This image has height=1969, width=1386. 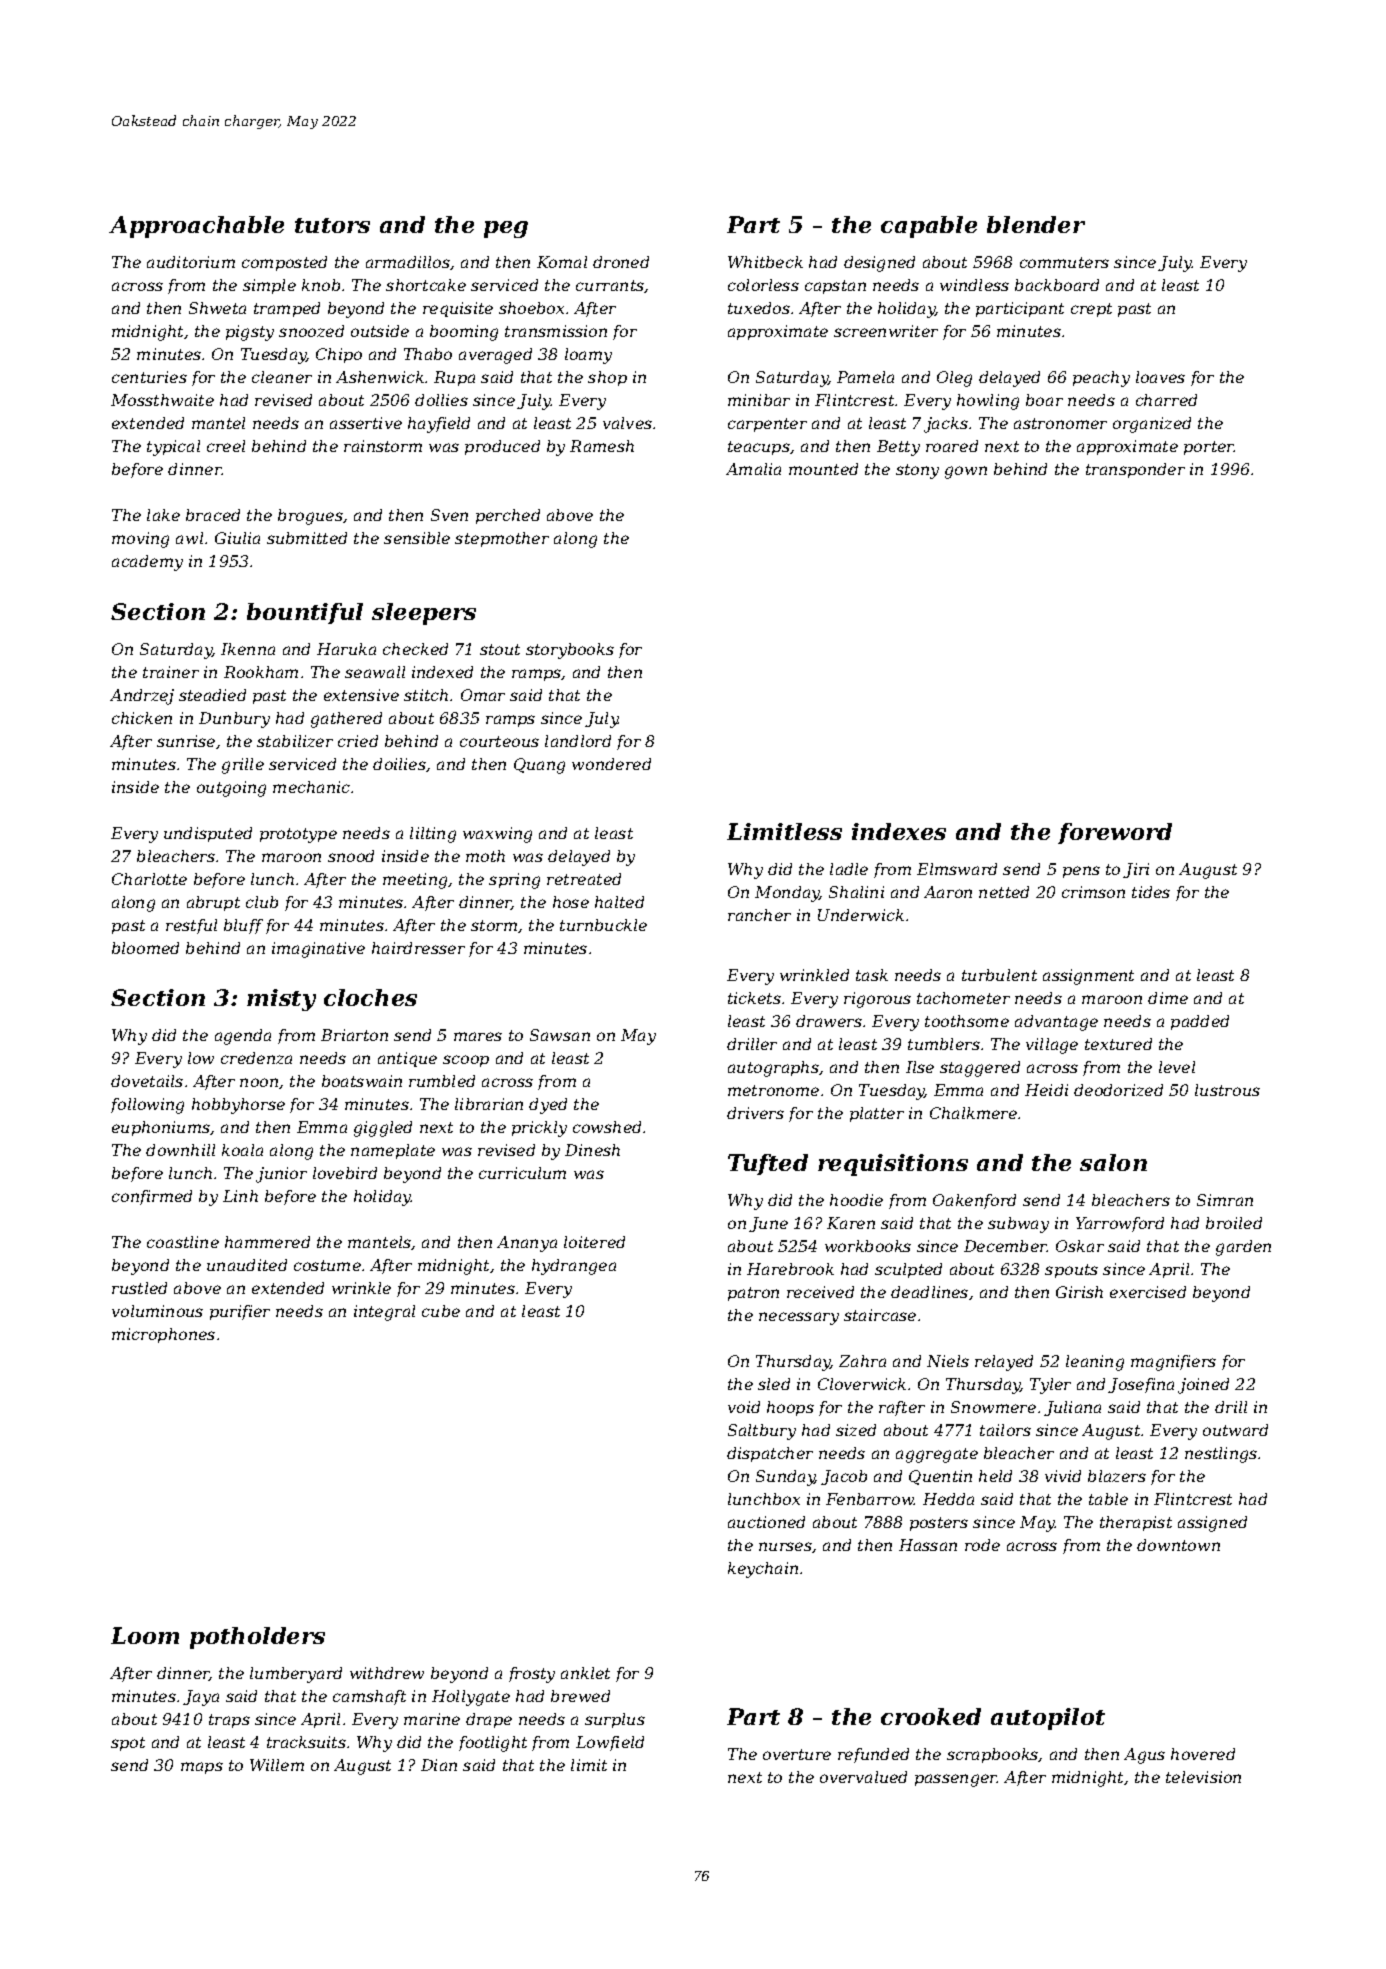 I want to click on peg, so click(x=506, y=229).
